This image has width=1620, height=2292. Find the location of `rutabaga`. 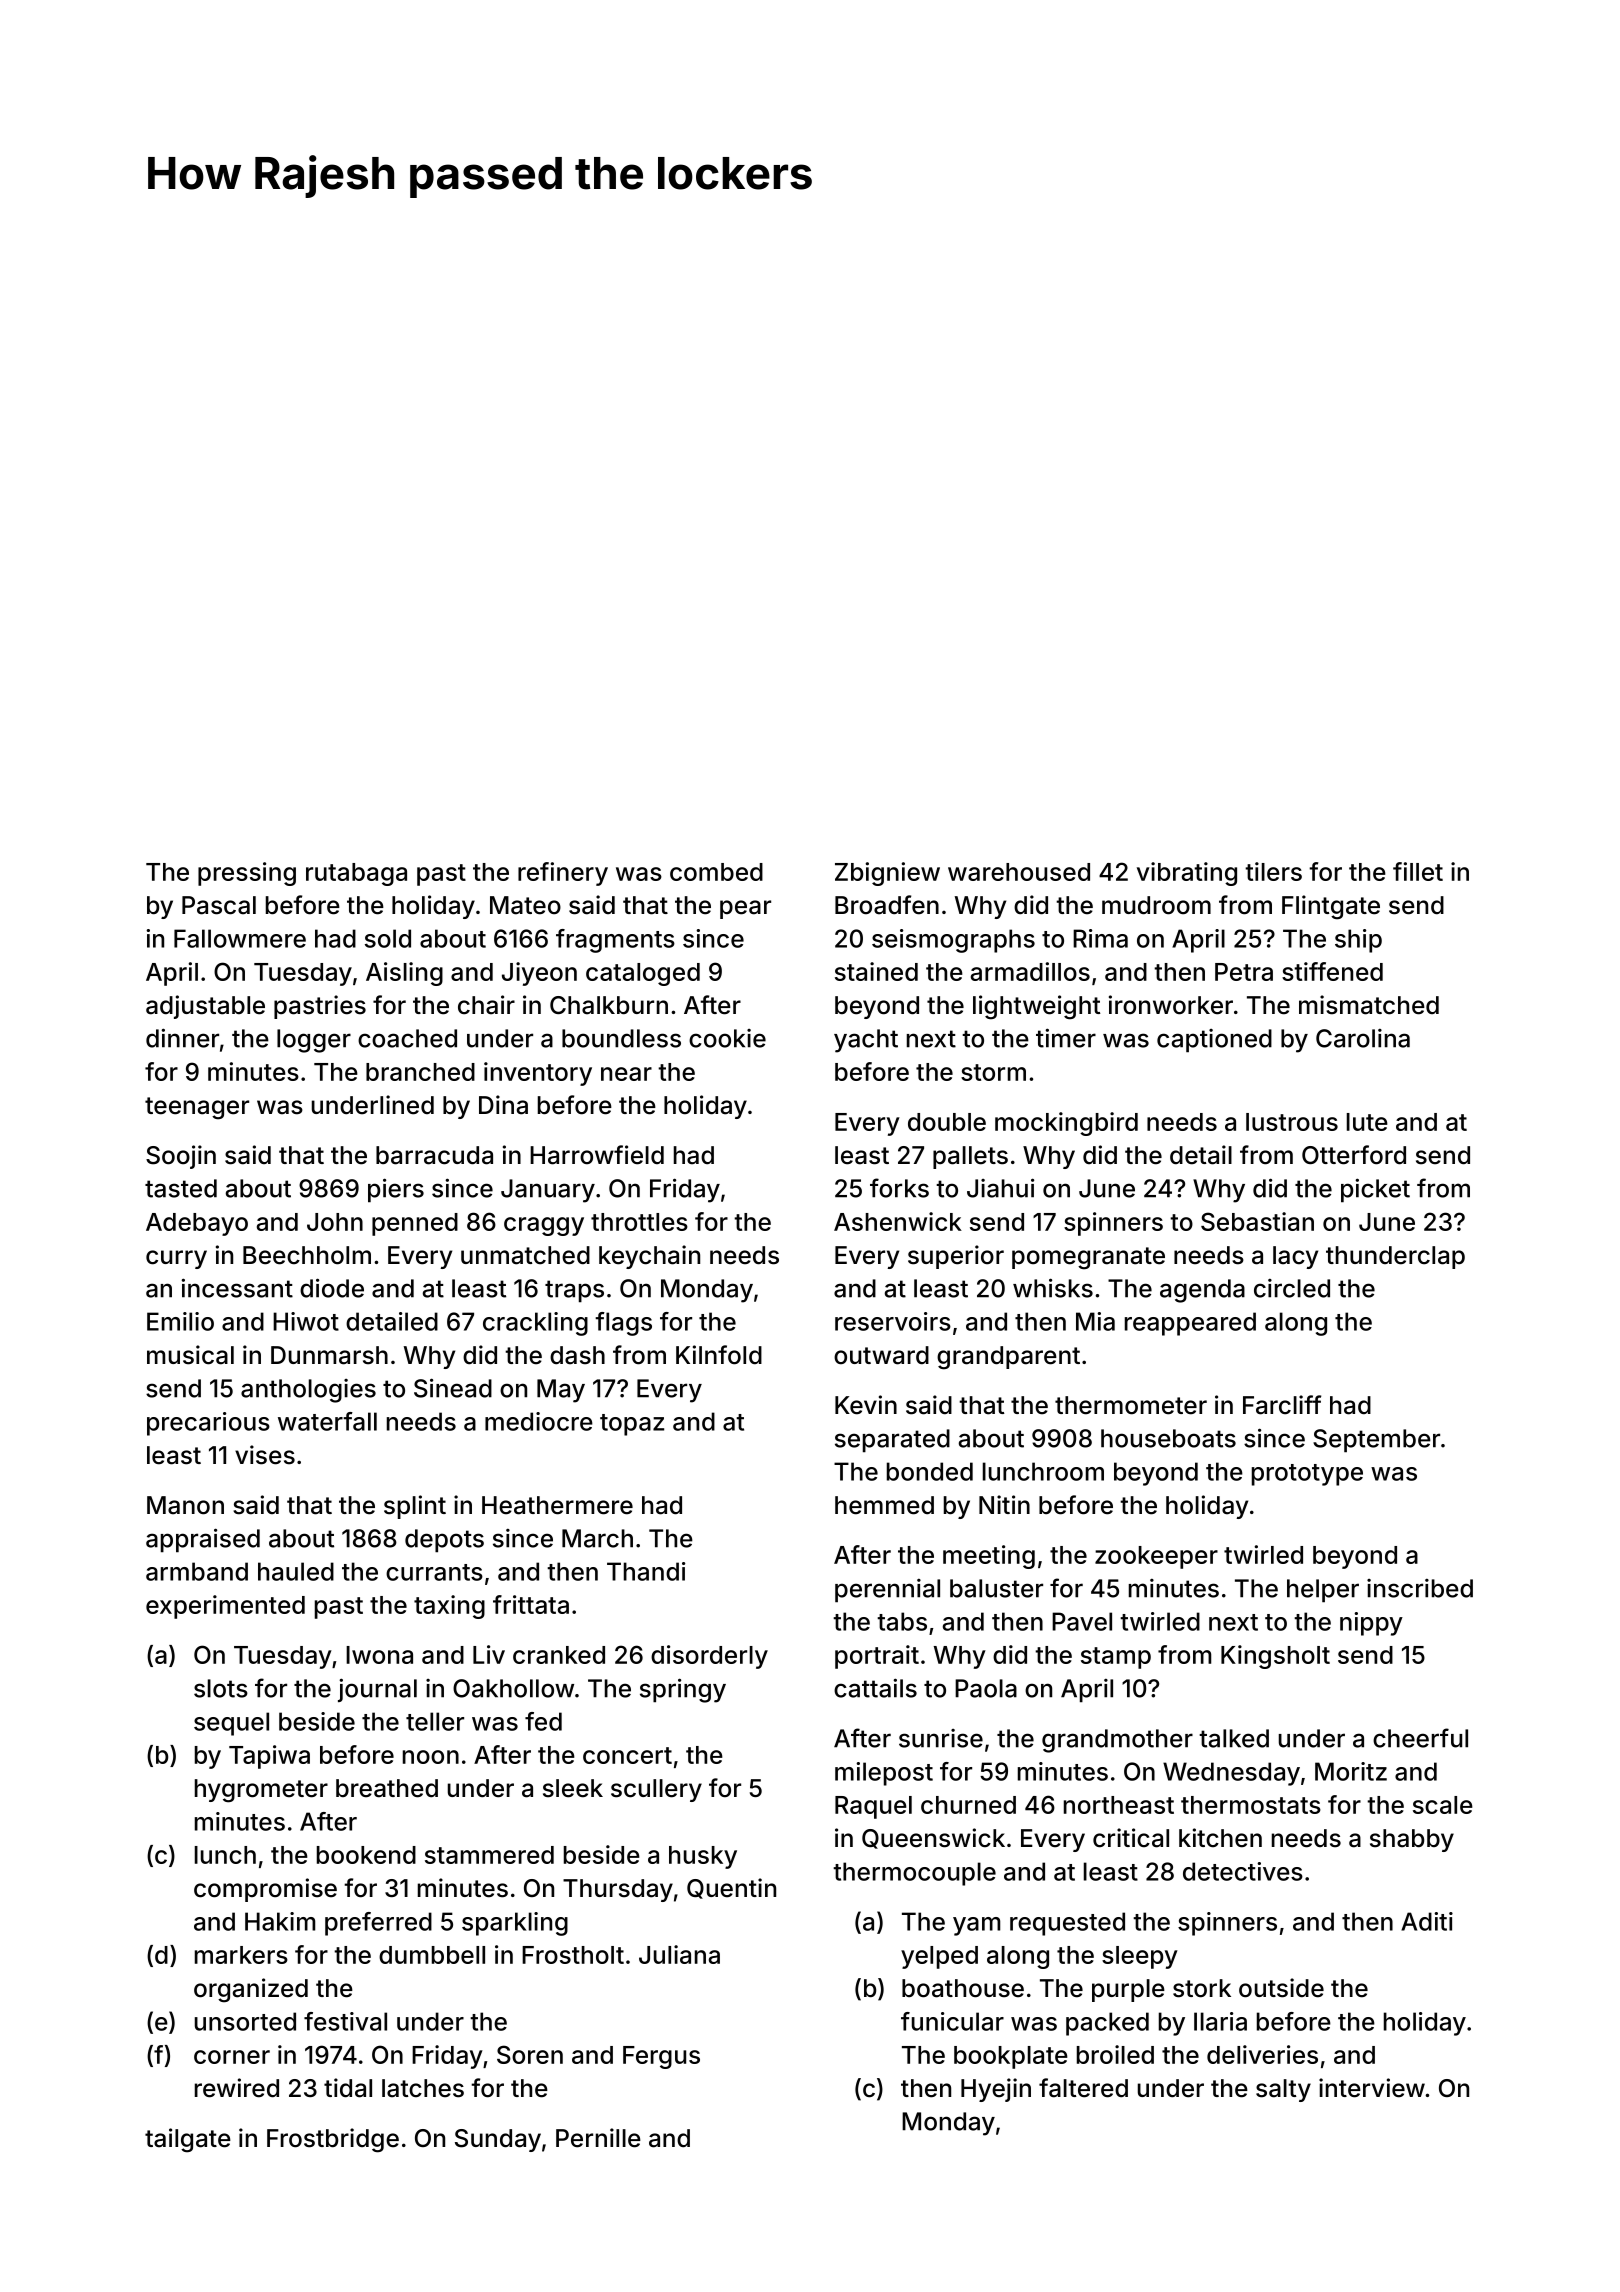

rutabaga is located at coordinates (356, 874).
